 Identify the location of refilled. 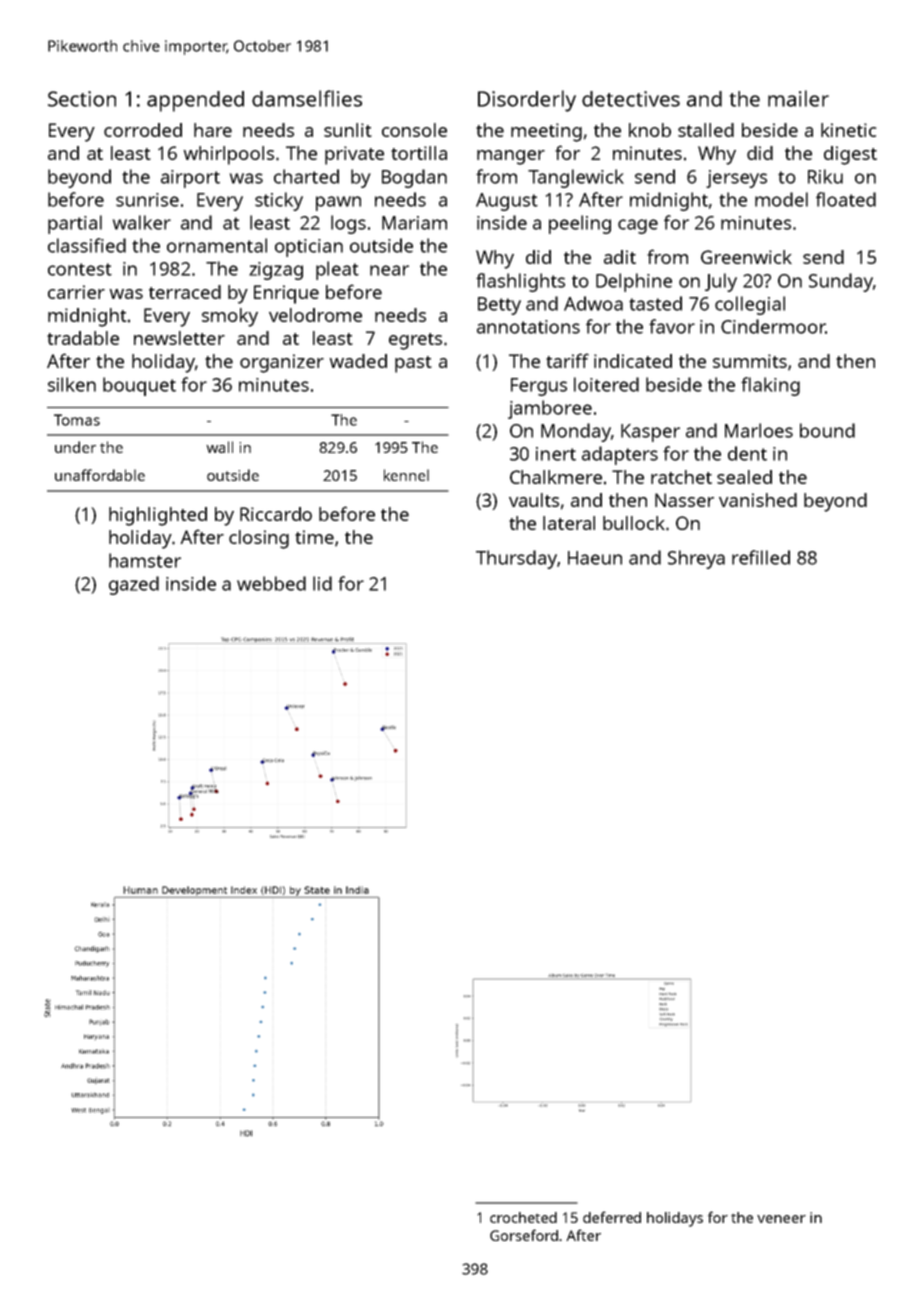
(761, 557).
